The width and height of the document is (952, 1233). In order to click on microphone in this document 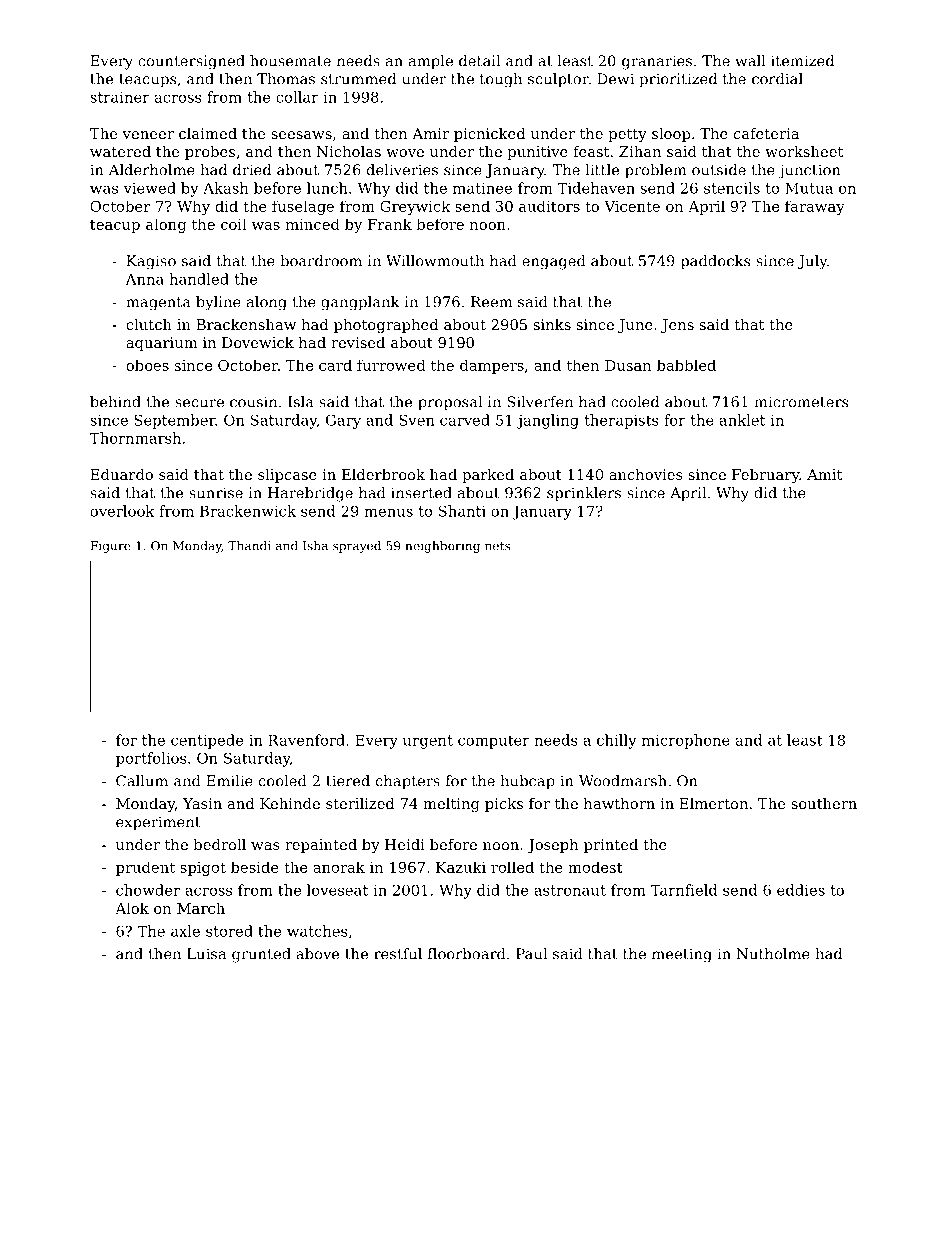, I will do `click(686, 741)`.
